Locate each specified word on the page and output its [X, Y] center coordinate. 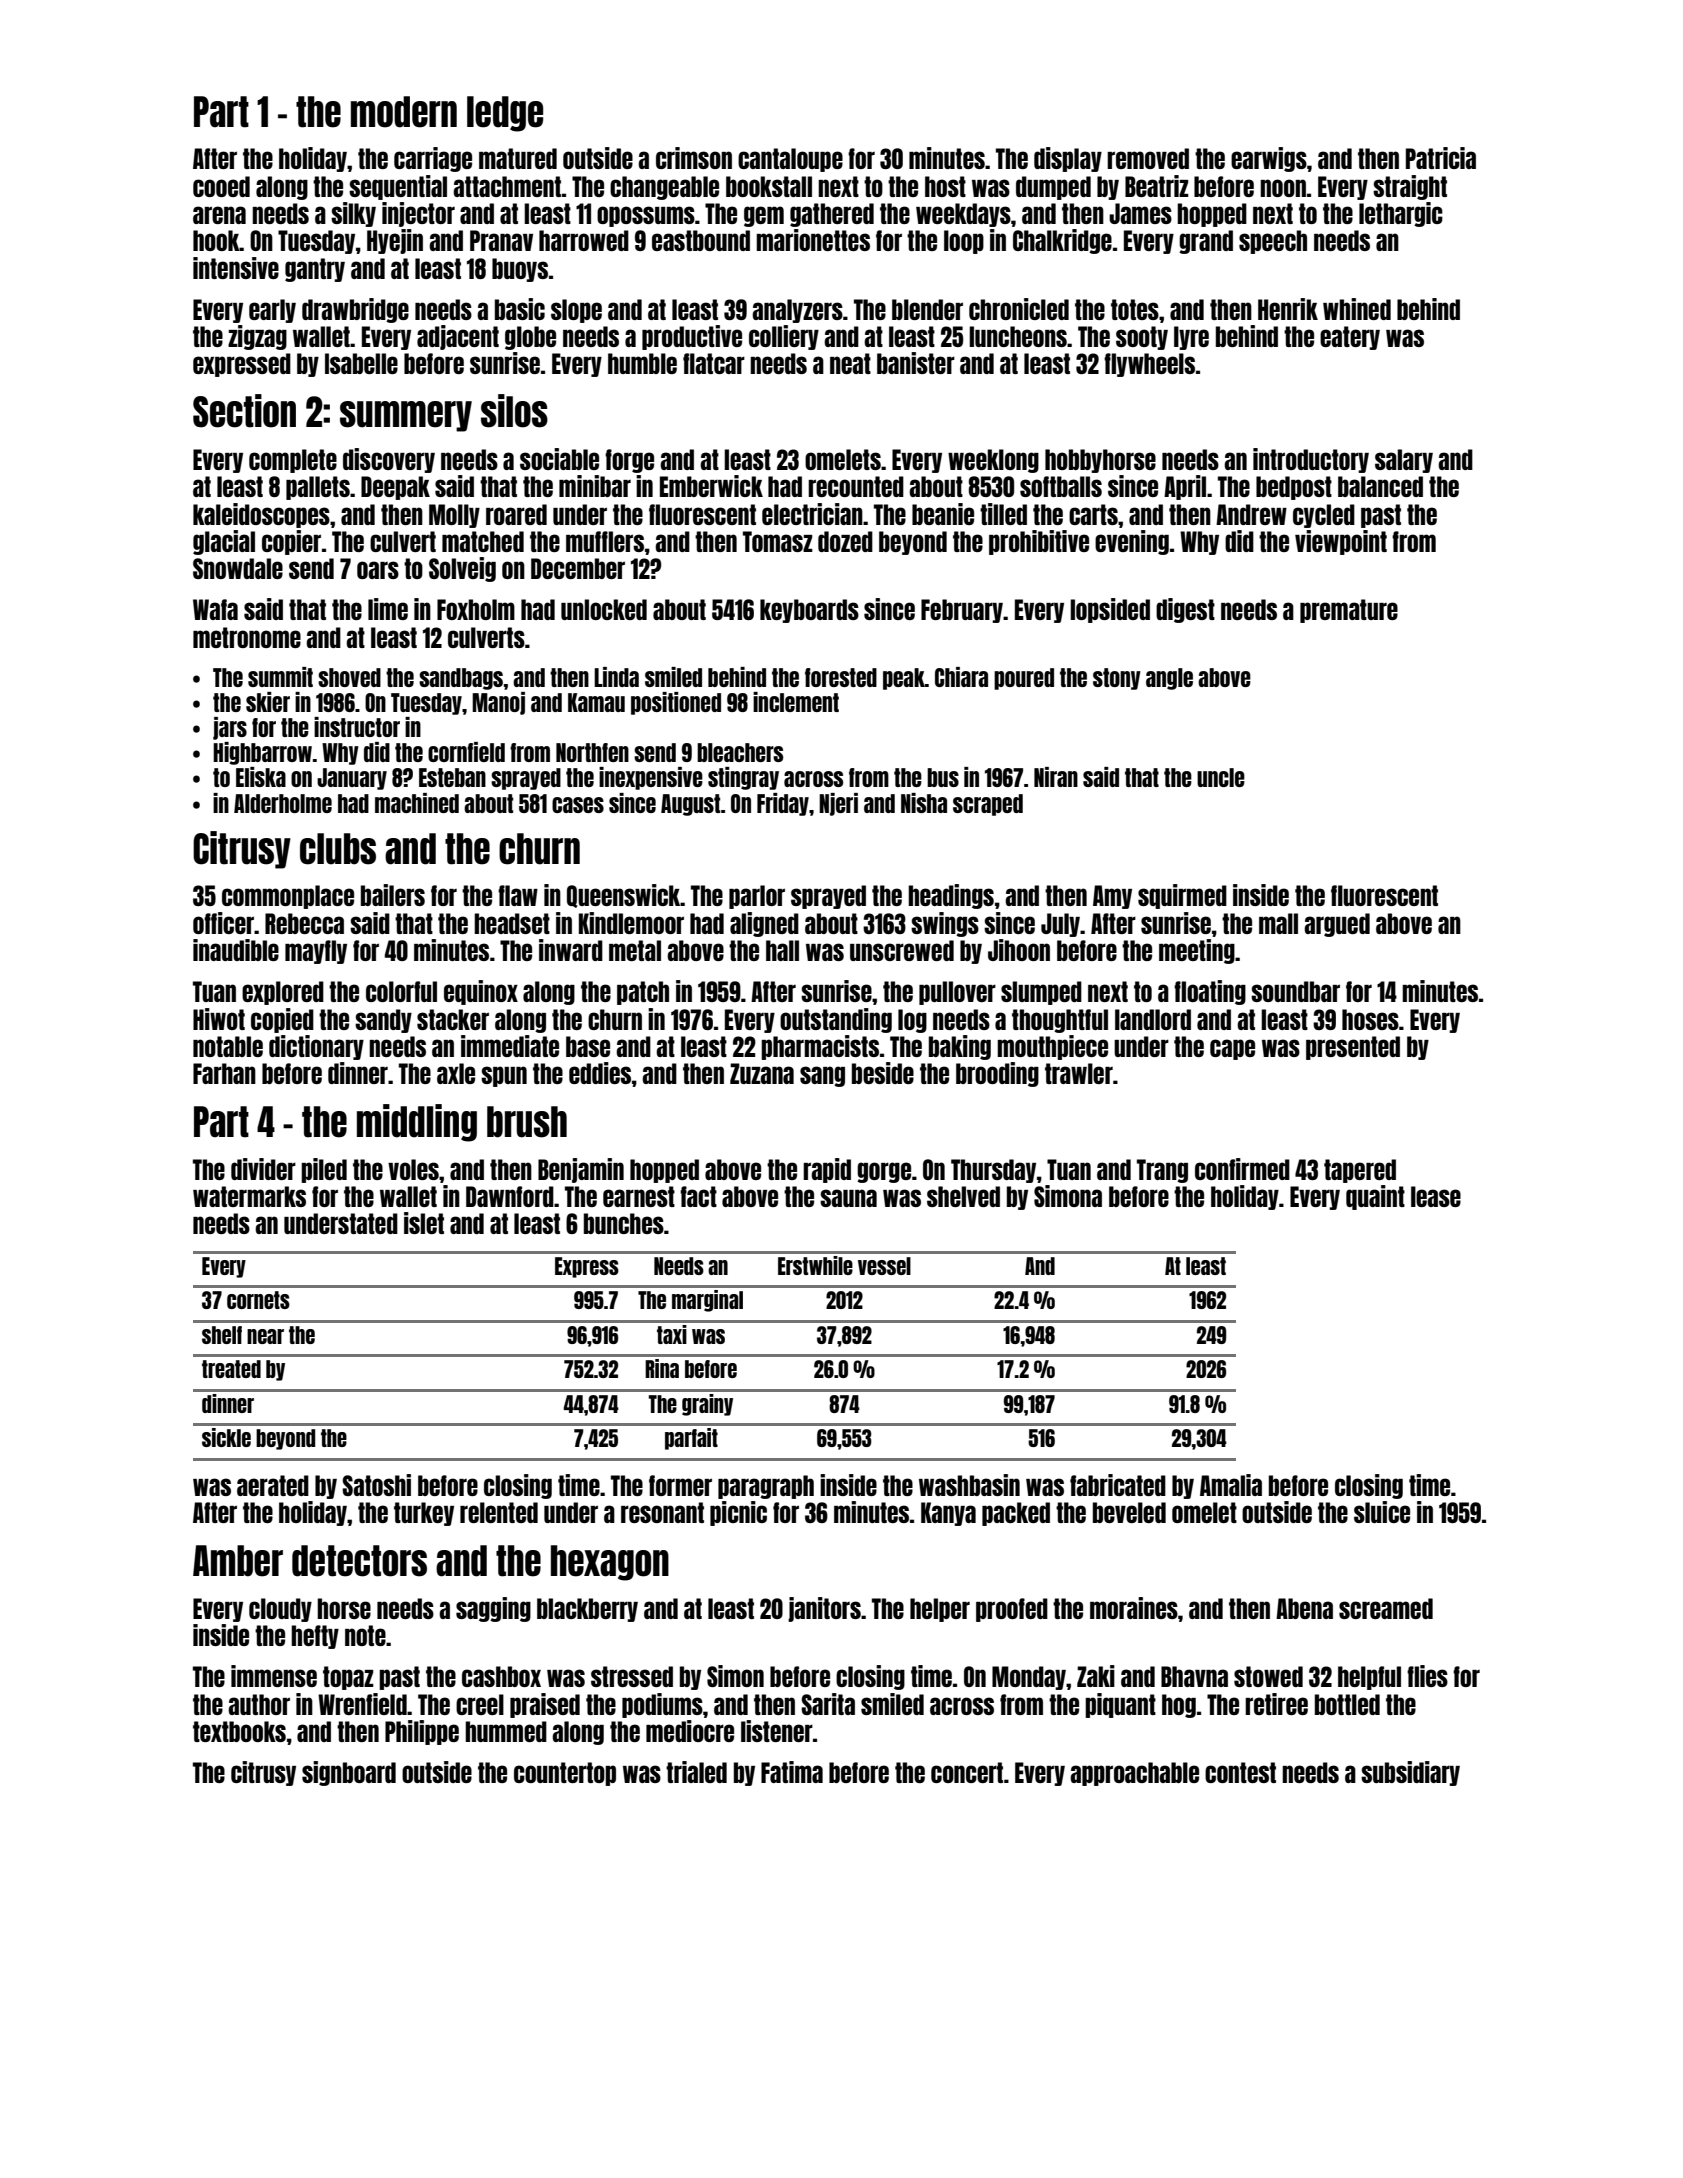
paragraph [766, 1487]
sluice [1382, 1512]
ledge [505, 114]
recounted [856, 486]
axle [456, 1073]
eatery [1350, 338]
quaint [1375, 1197]
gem [764, 216]
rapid [827, 1170]
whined [1357, 309]
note [365, 1635]
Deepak [395, 488]
